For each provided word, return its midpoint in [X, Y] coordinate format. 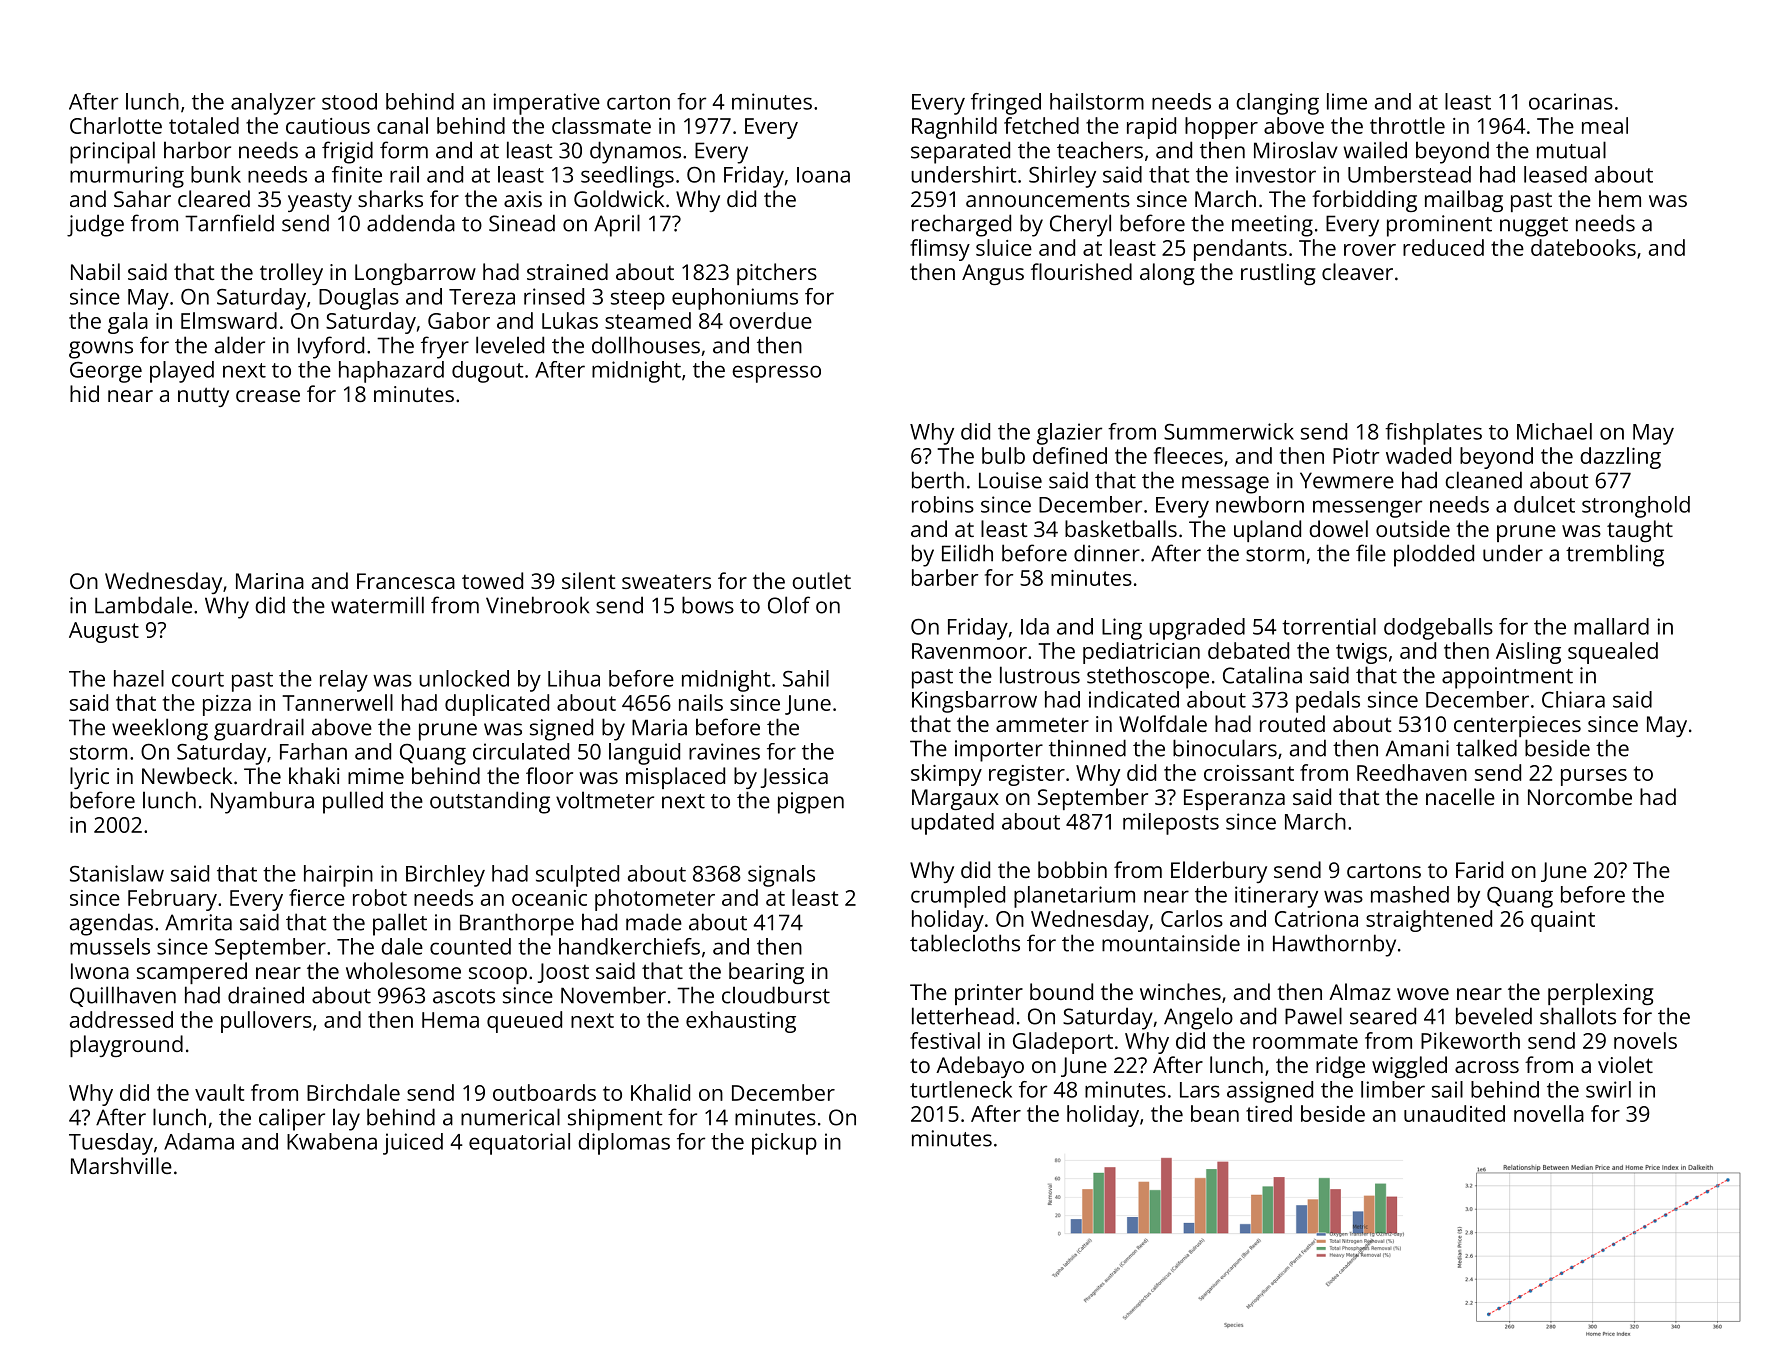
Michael [1554, 431]
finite [357, 174]
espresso [776, 374]
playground [126, 1046]
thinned [1087, 748]
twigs [1361, 653]
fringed [1006, 104]
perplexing [1601, 994]
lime [1347, 101]
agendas [111, 924]
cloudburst [776, 995]
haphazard [391, 372]
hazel [139, 678]
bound [1061, 991]
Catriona [1316, 919]
